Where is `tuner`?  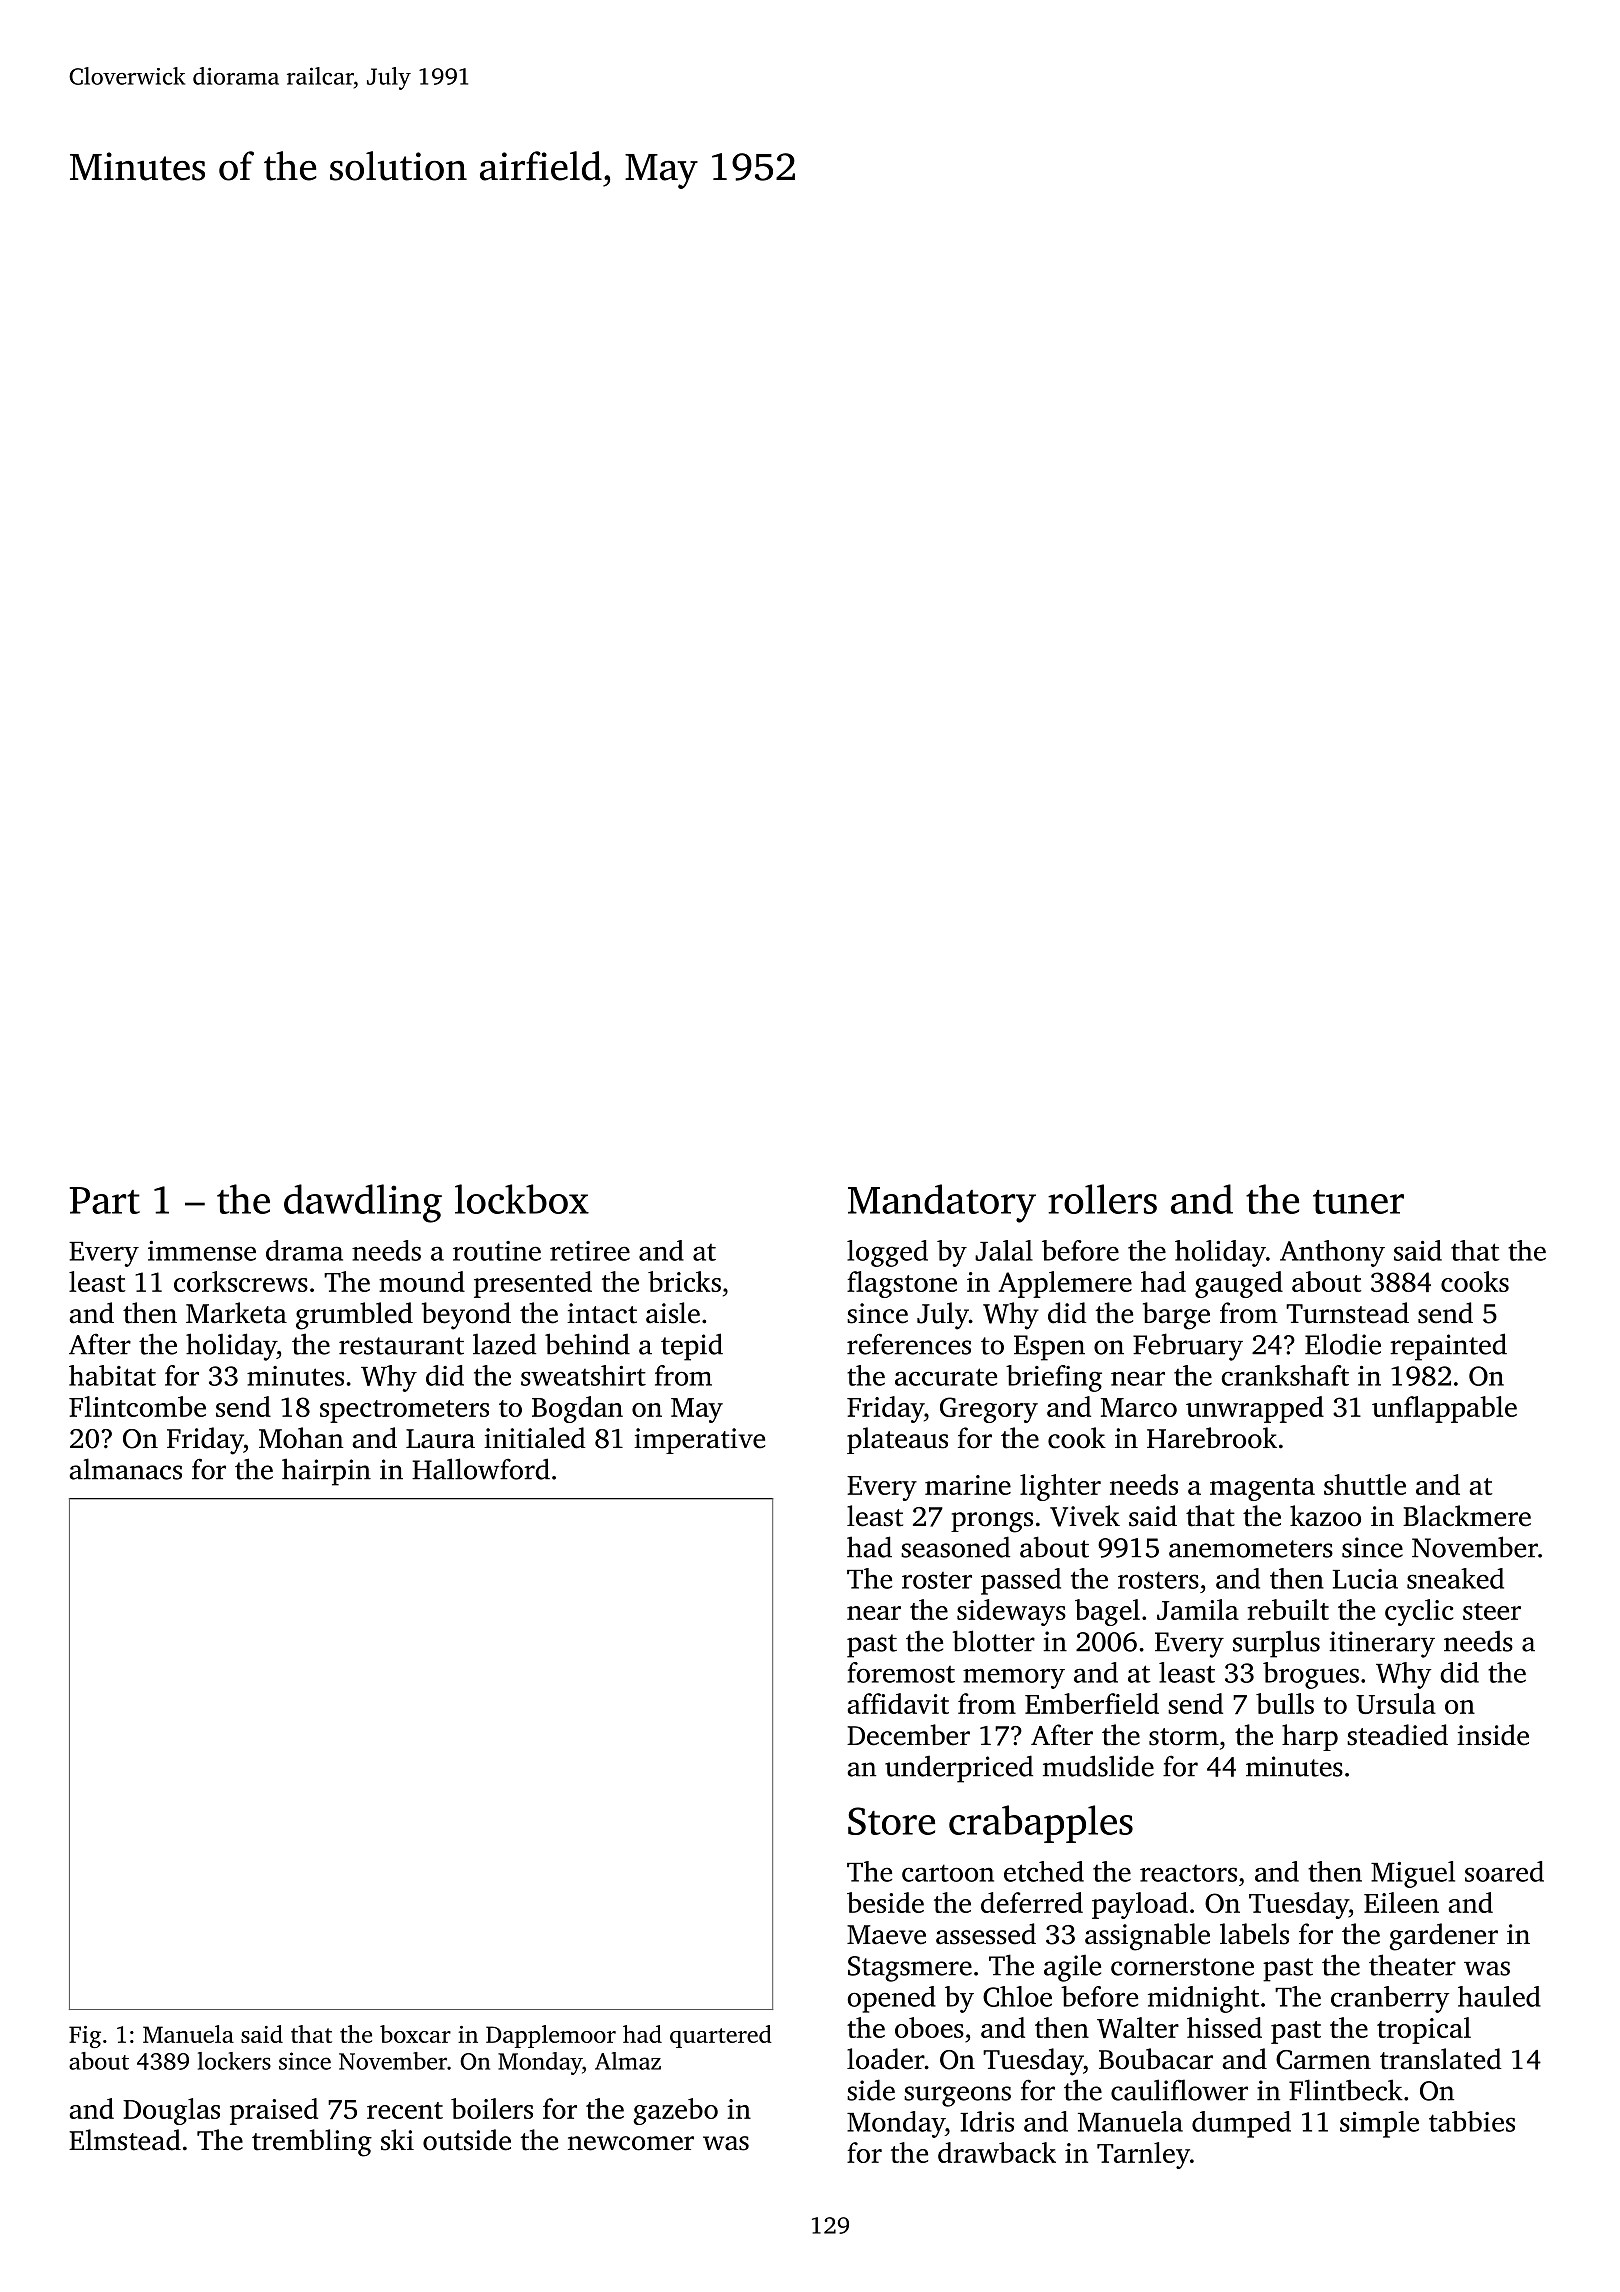 tuner is located at coordinates (1358, 1202).
